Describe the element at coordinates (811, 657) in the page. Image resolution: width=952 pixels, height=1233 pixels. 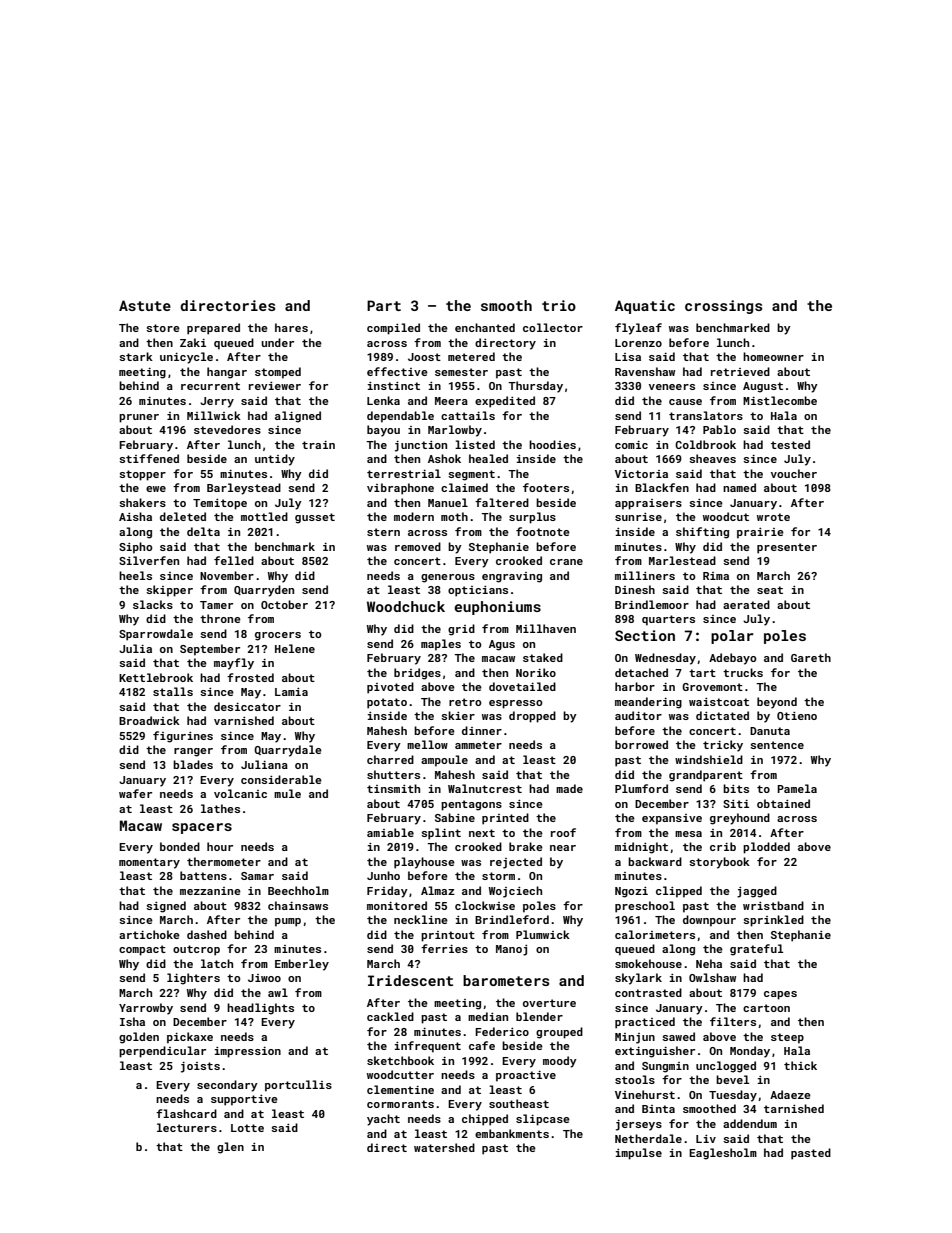
I see `Gareth` at that location.
